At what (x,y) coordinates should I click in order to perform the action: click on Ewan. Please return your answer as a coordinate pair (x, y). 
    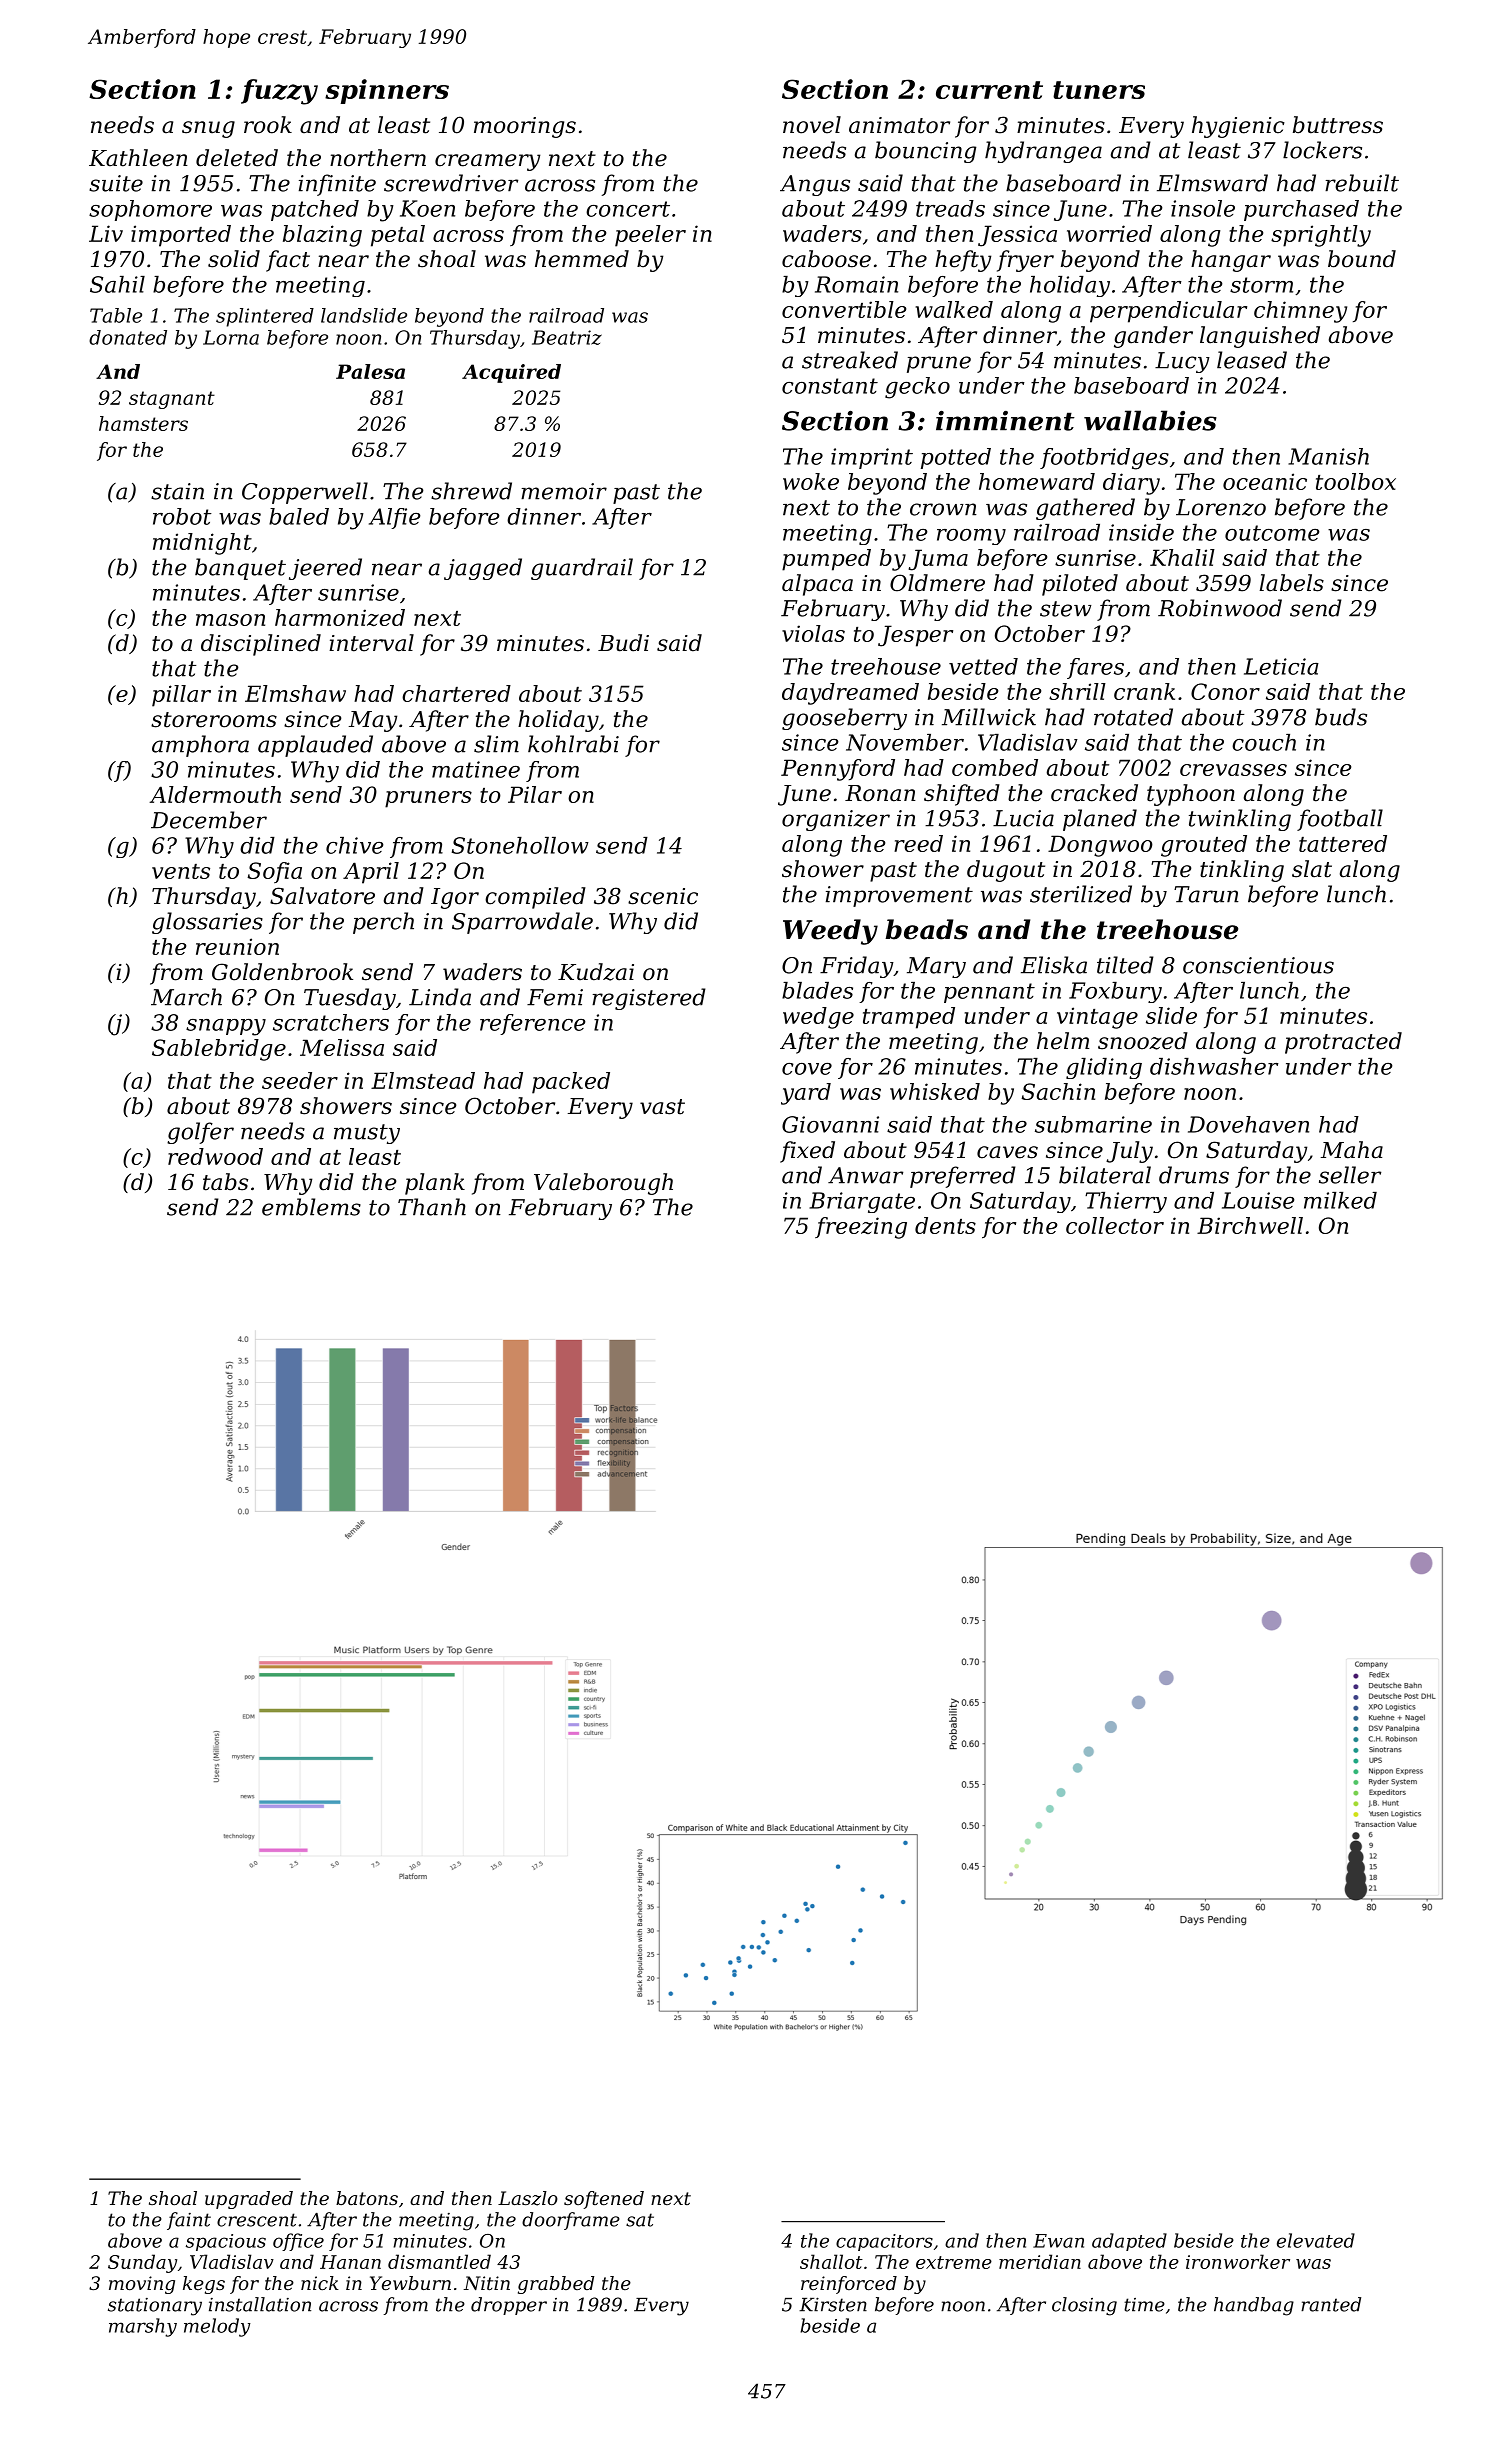
    Looking at the image, I should click on (1058, 2241).
